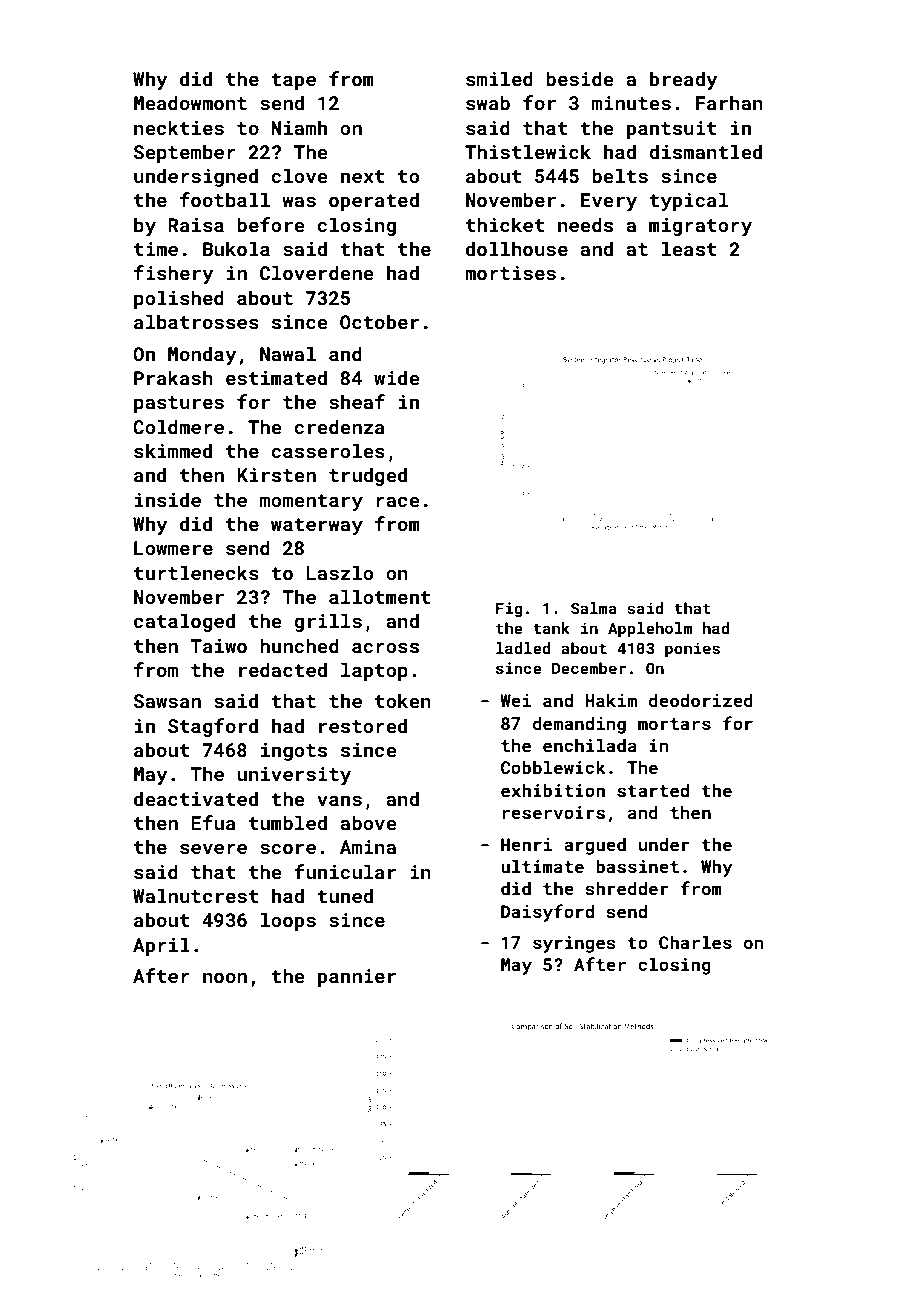  Describe the element at coordinates (499, 78) in the screenshot. I see `smiled` at that location.
